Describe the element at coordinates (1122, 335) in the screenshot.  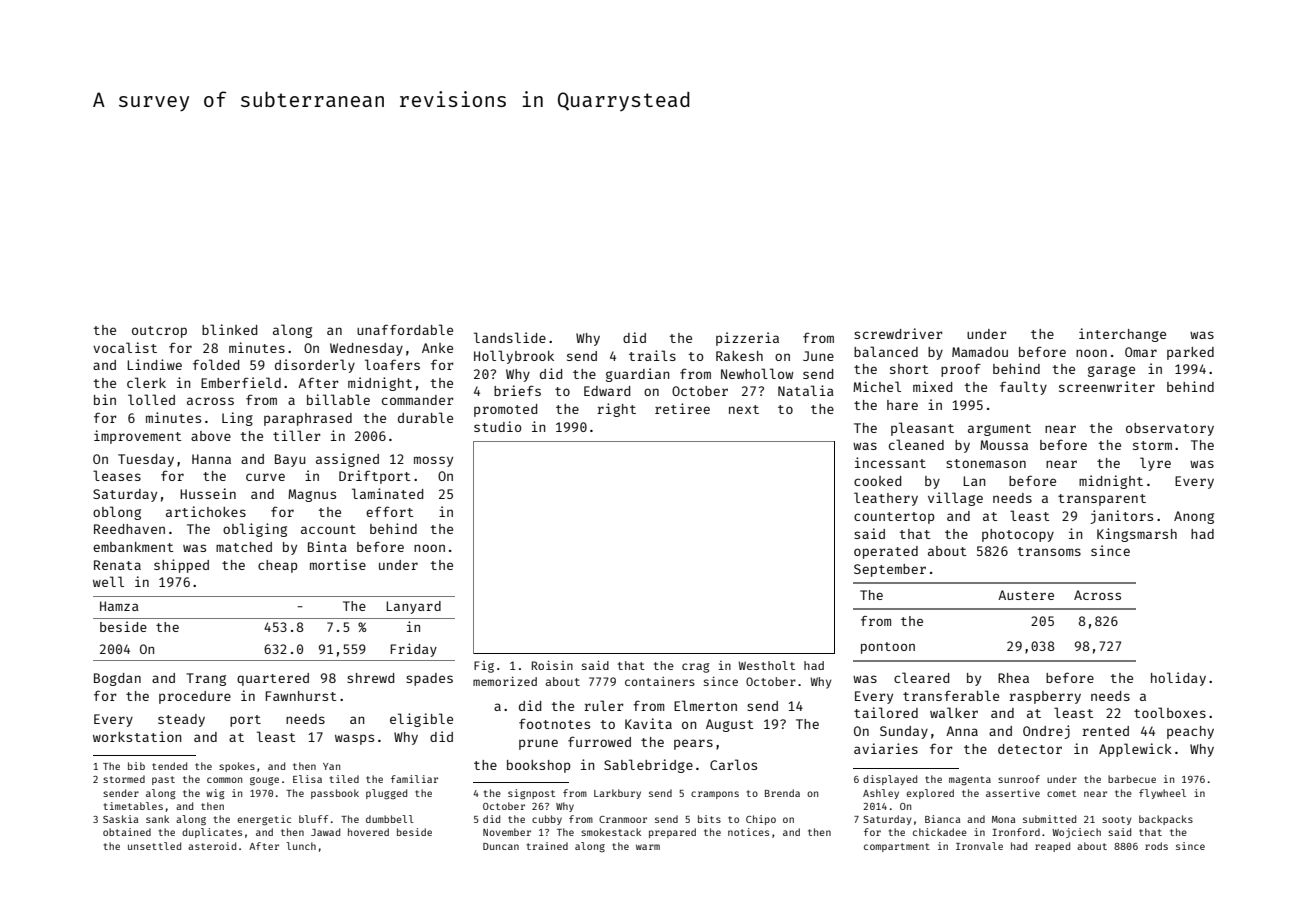
I see `interchange` at that location.
